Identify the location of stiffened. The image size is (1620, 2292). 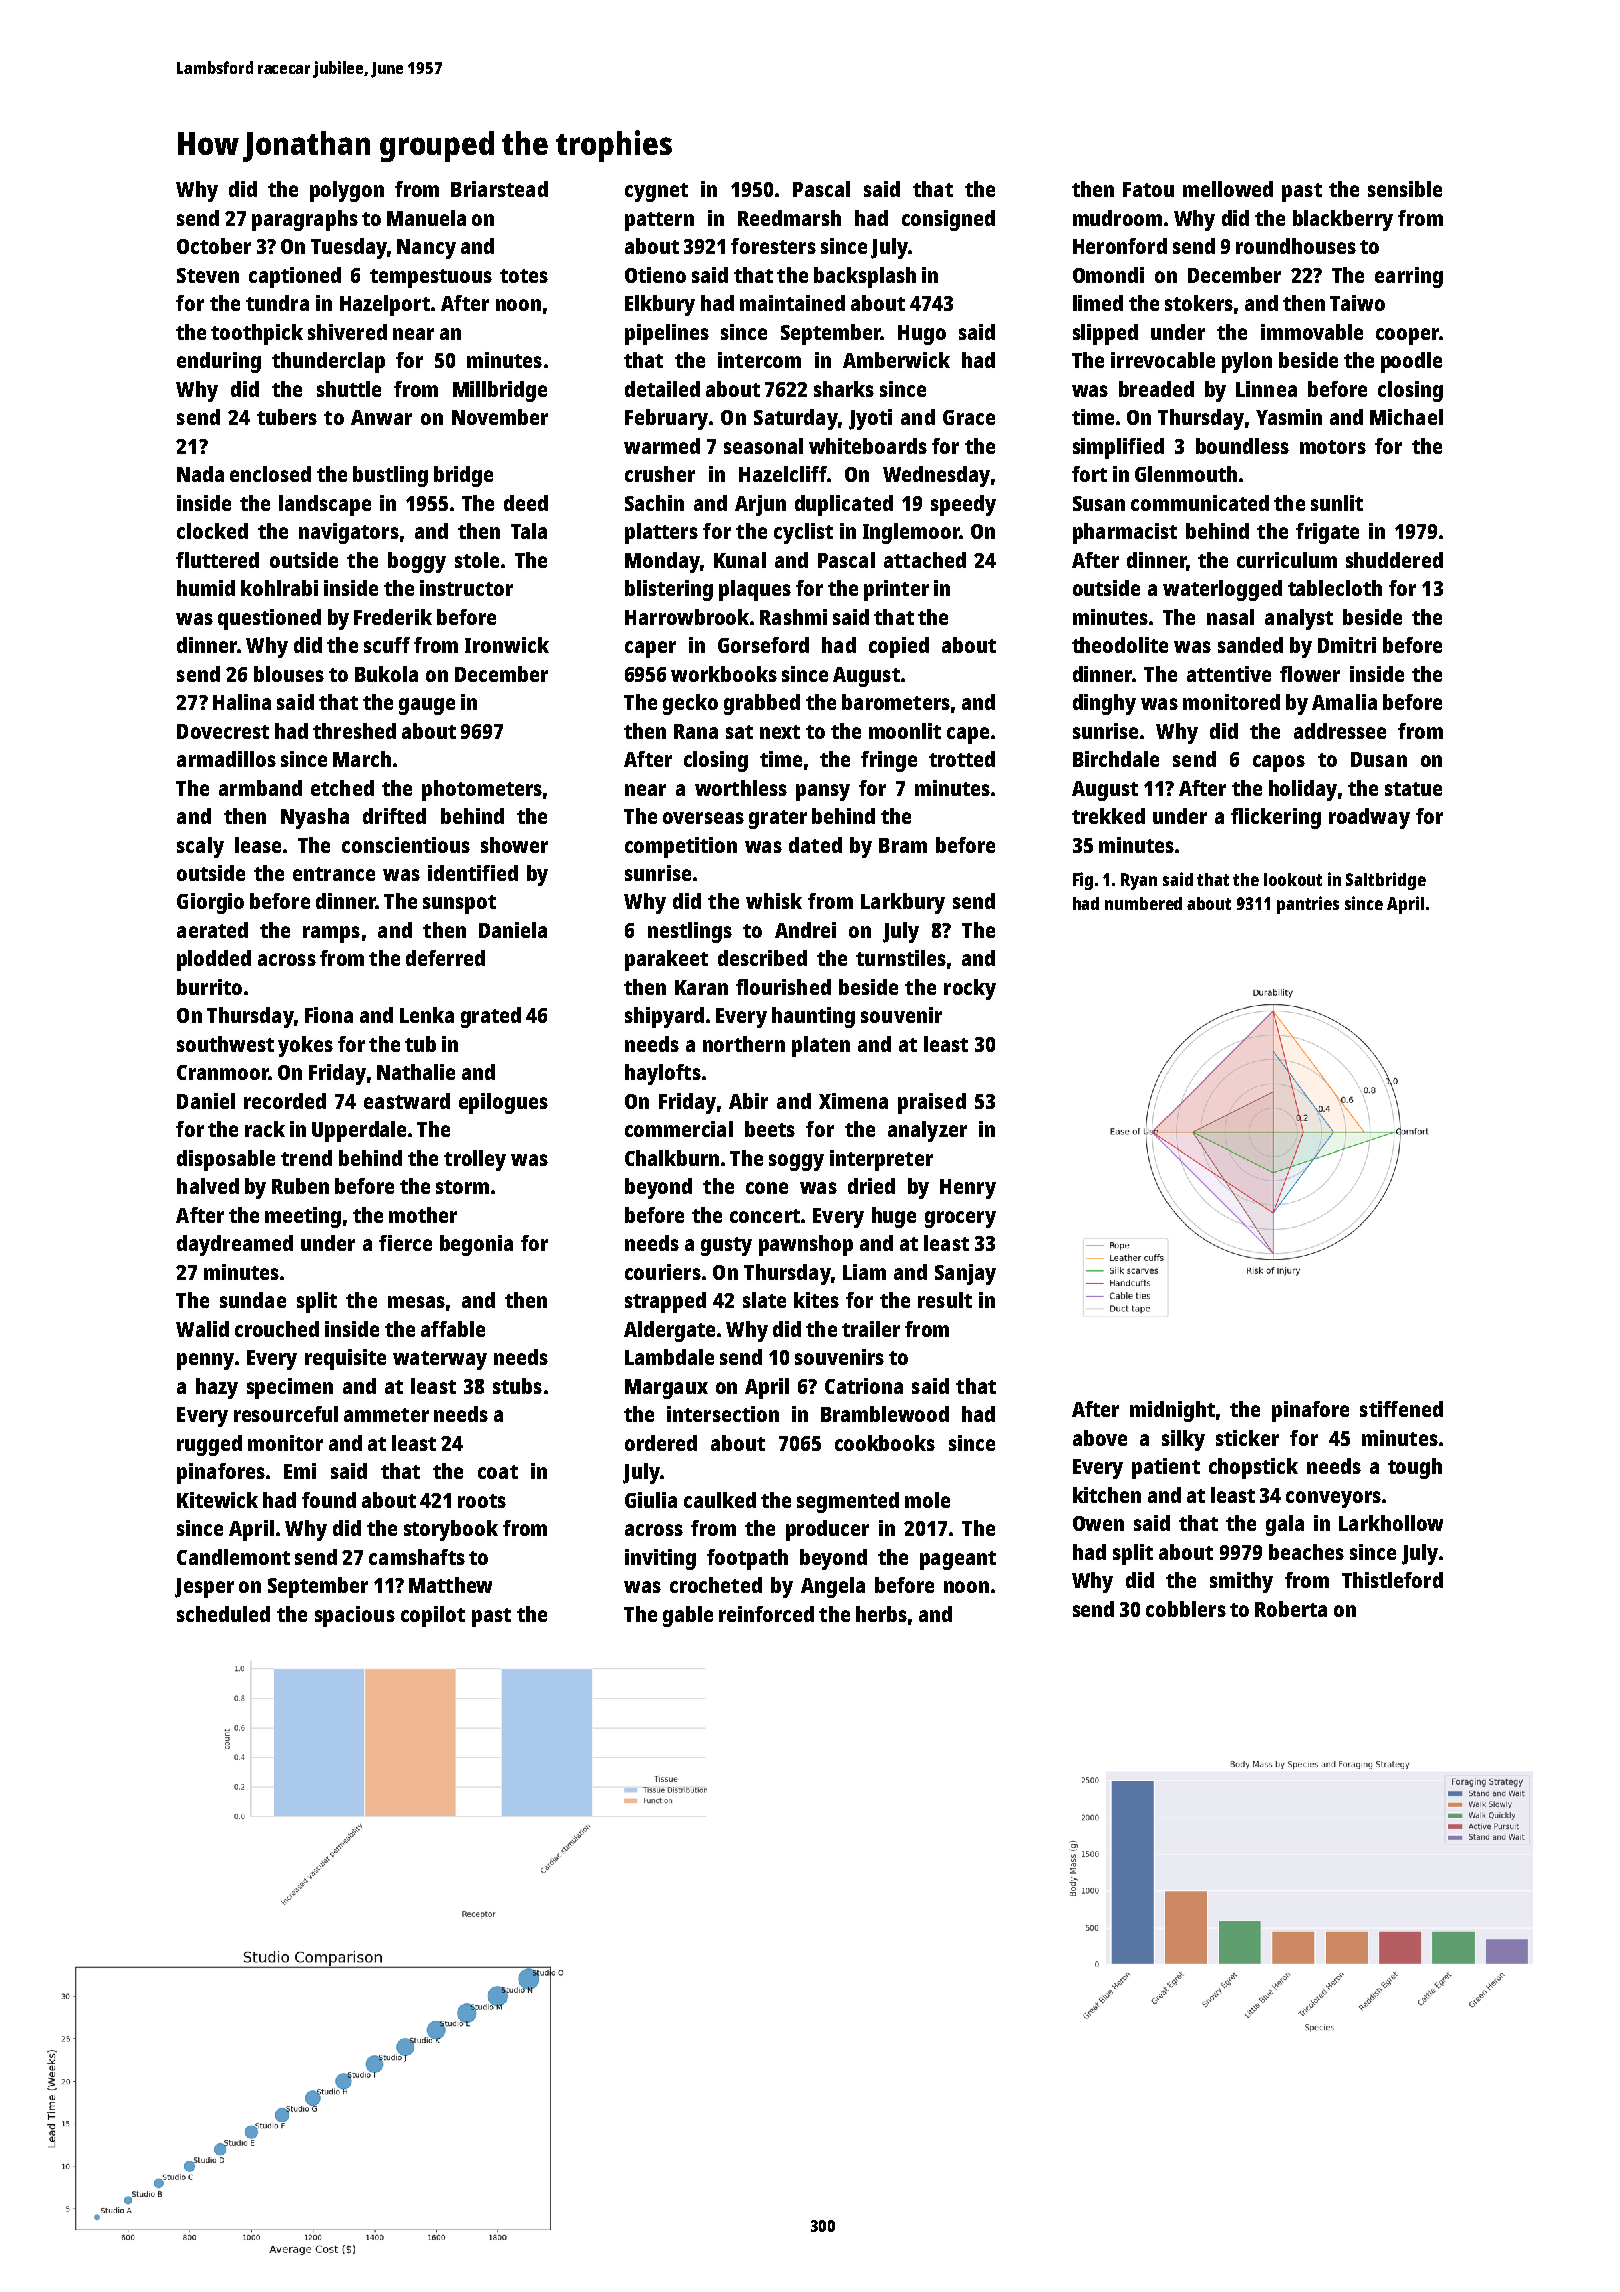
(1401, 1409).
